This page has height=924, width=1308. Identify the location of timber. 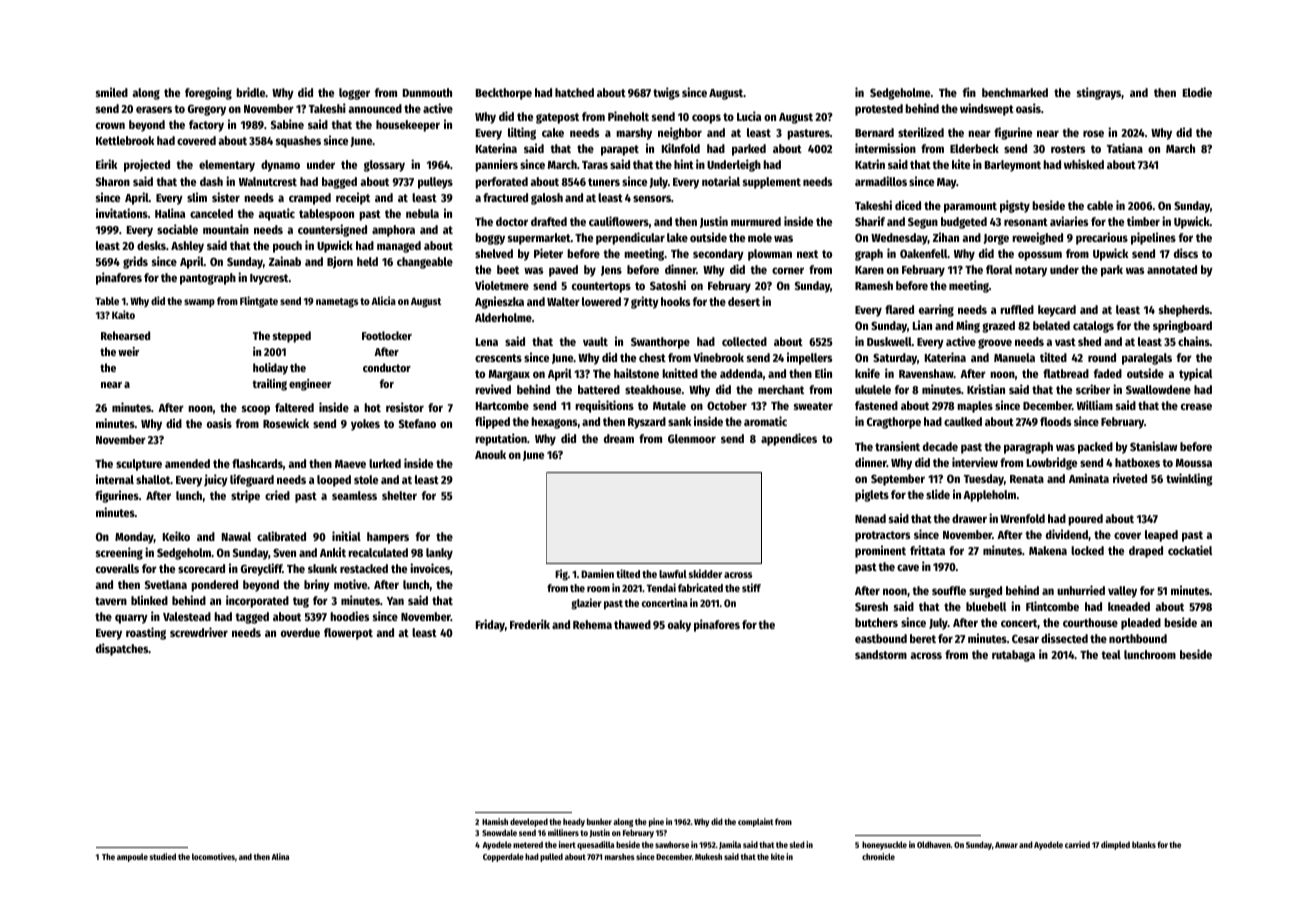
(1143, 221).
